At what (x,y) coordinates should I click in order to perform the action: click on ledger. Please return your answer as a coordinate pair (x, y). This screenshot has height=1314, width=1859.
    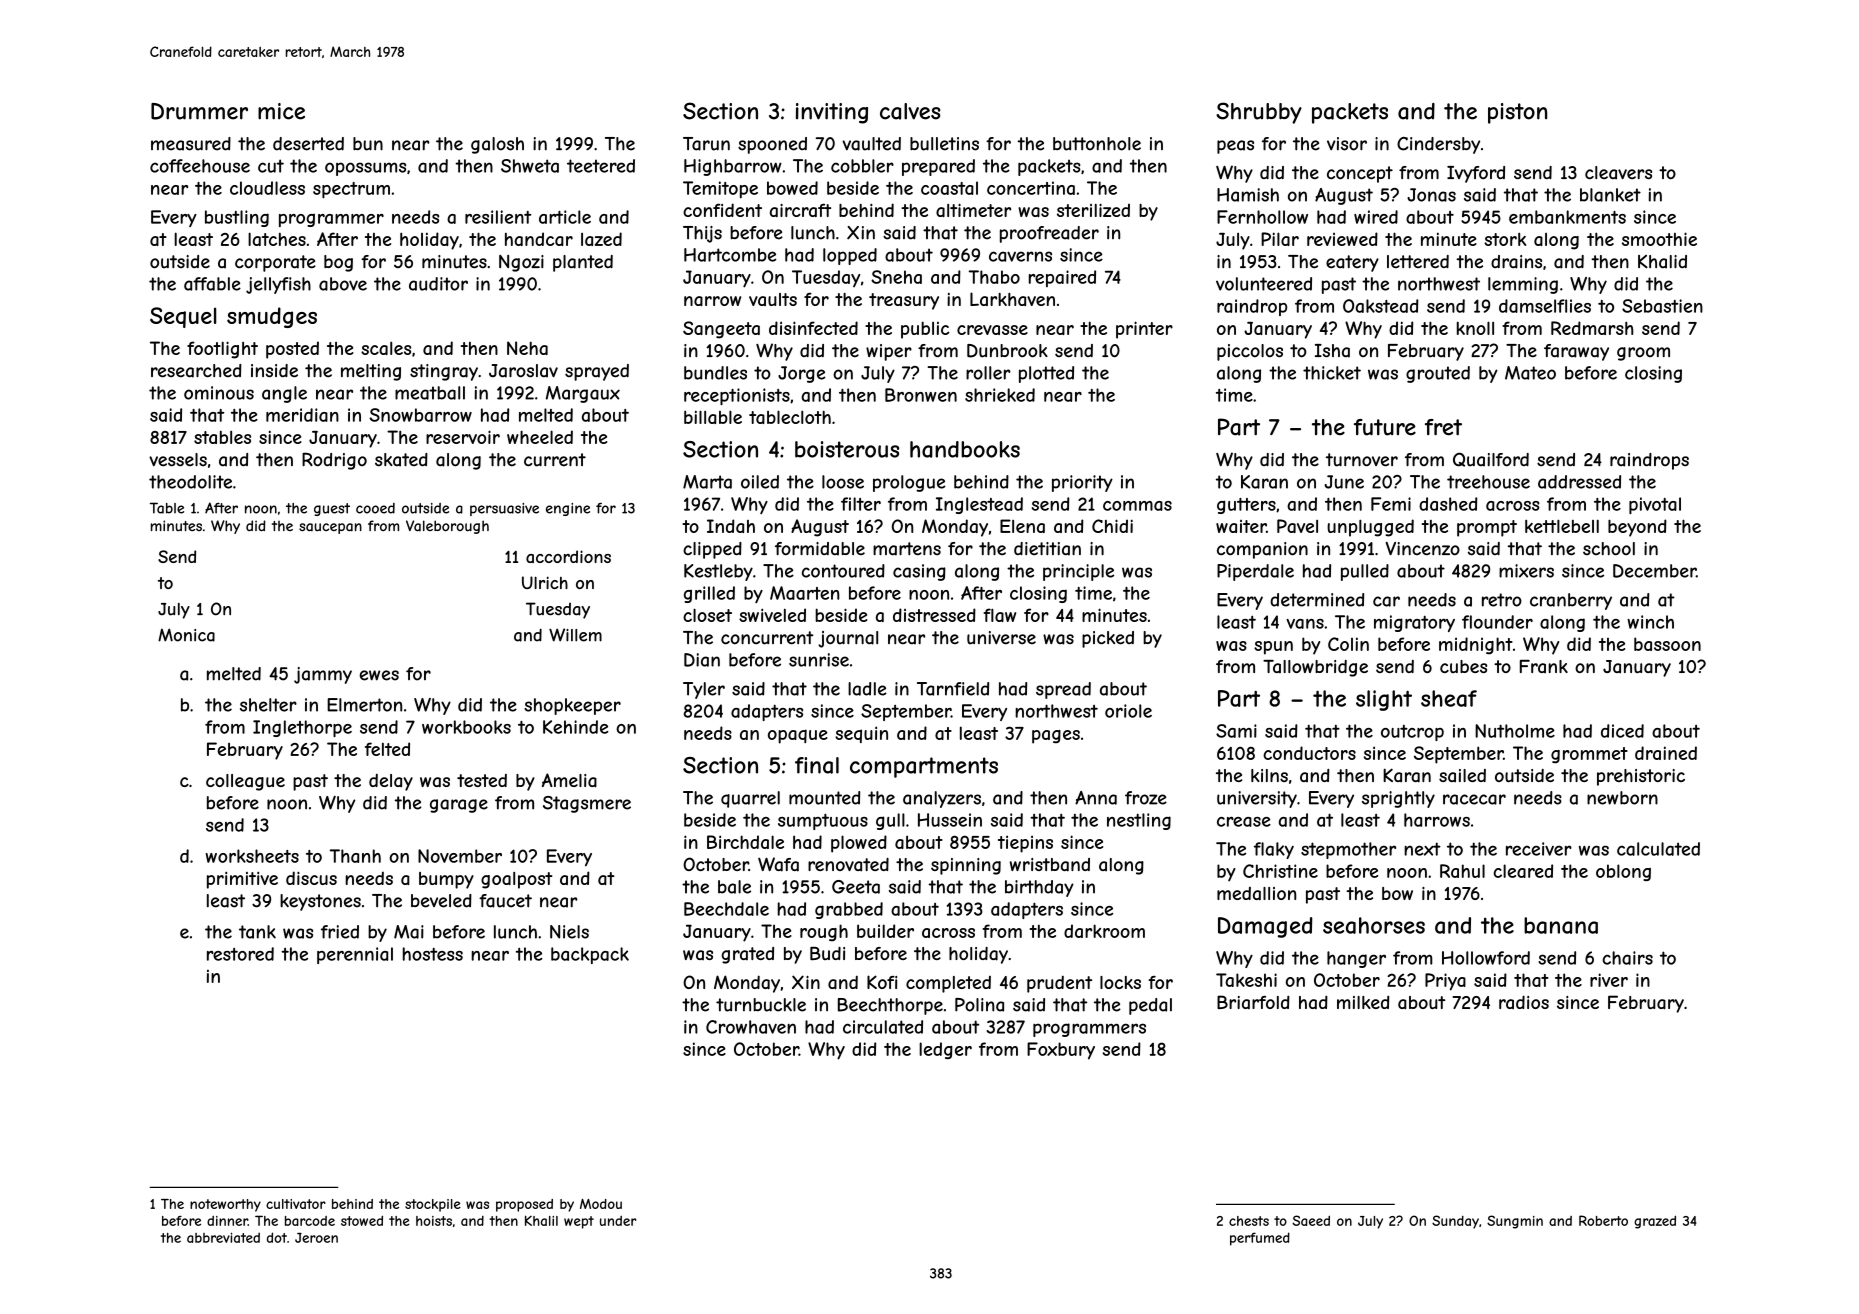
    Looking at the image, I should click on (945, 1050).
